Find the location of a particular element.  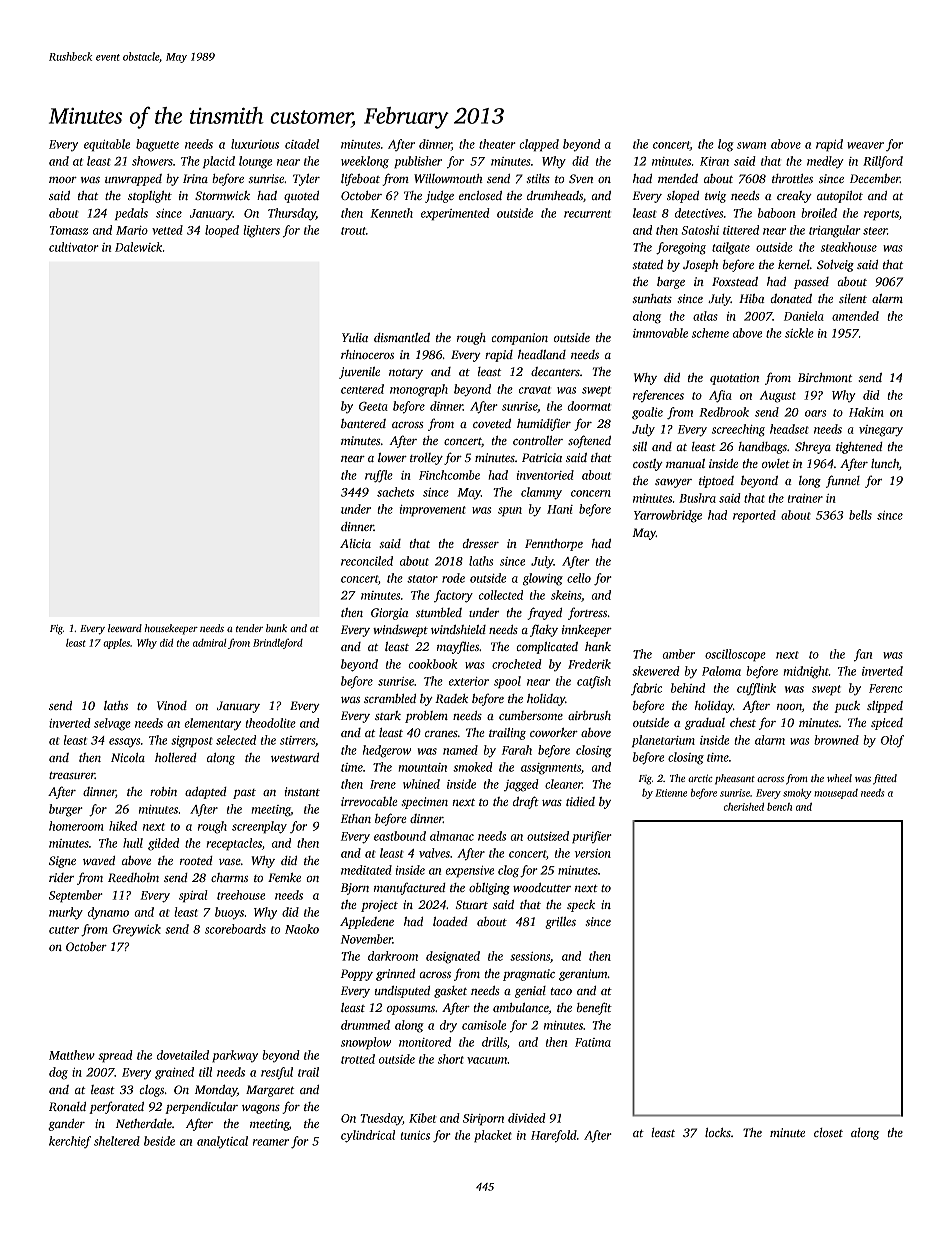

ruffle is located at coordinates (379, 476).
